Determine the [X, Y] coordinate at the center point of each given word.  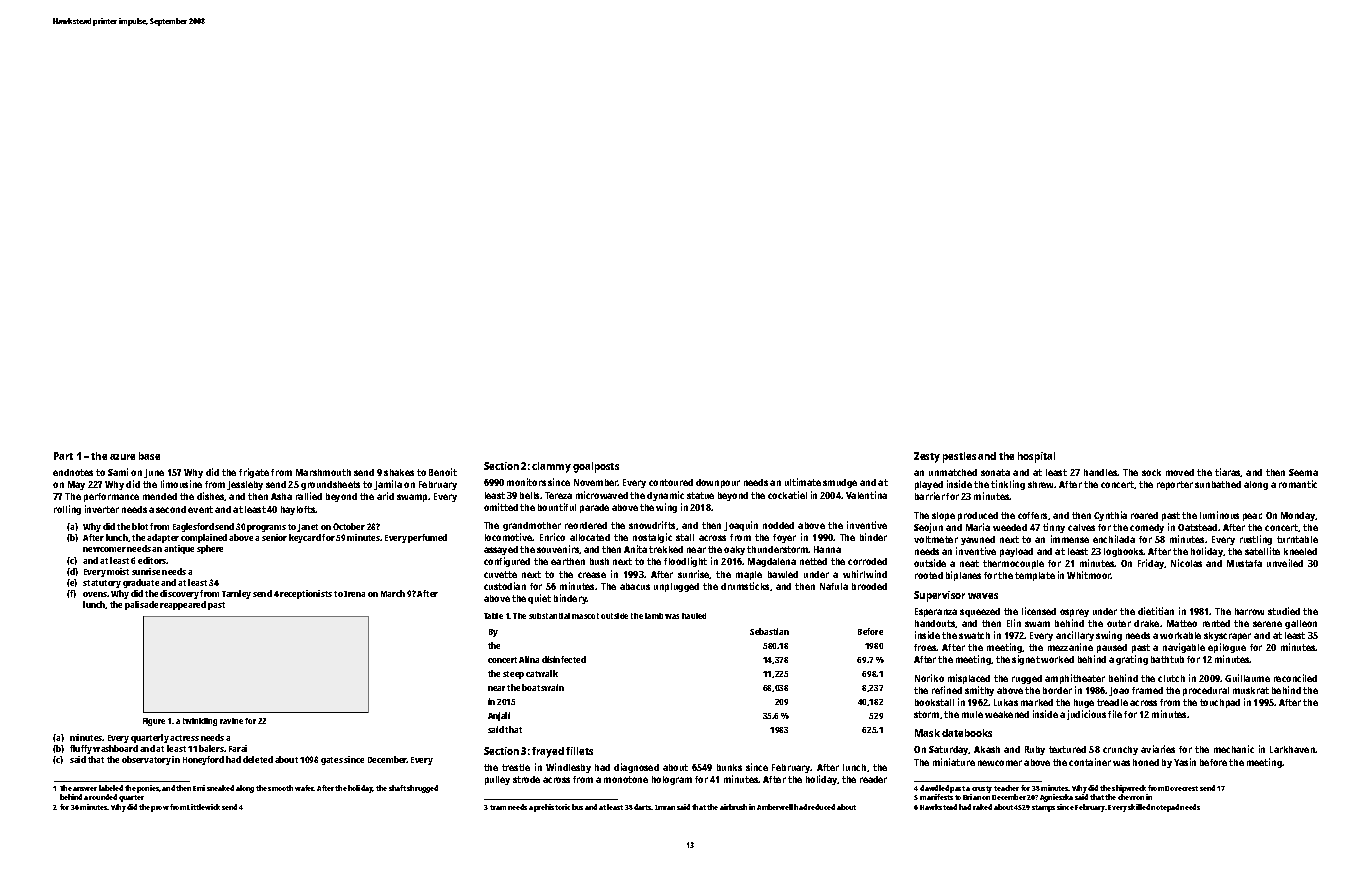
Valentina [866, 495]
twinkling [200, 722]
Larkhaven [1293, 749]
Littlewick [203, 807]
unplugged [676, 587]
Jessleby [245, 485]
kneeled [1300, 551]
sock [1151, 472]
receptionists [306, 594]
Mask [927, 733]
